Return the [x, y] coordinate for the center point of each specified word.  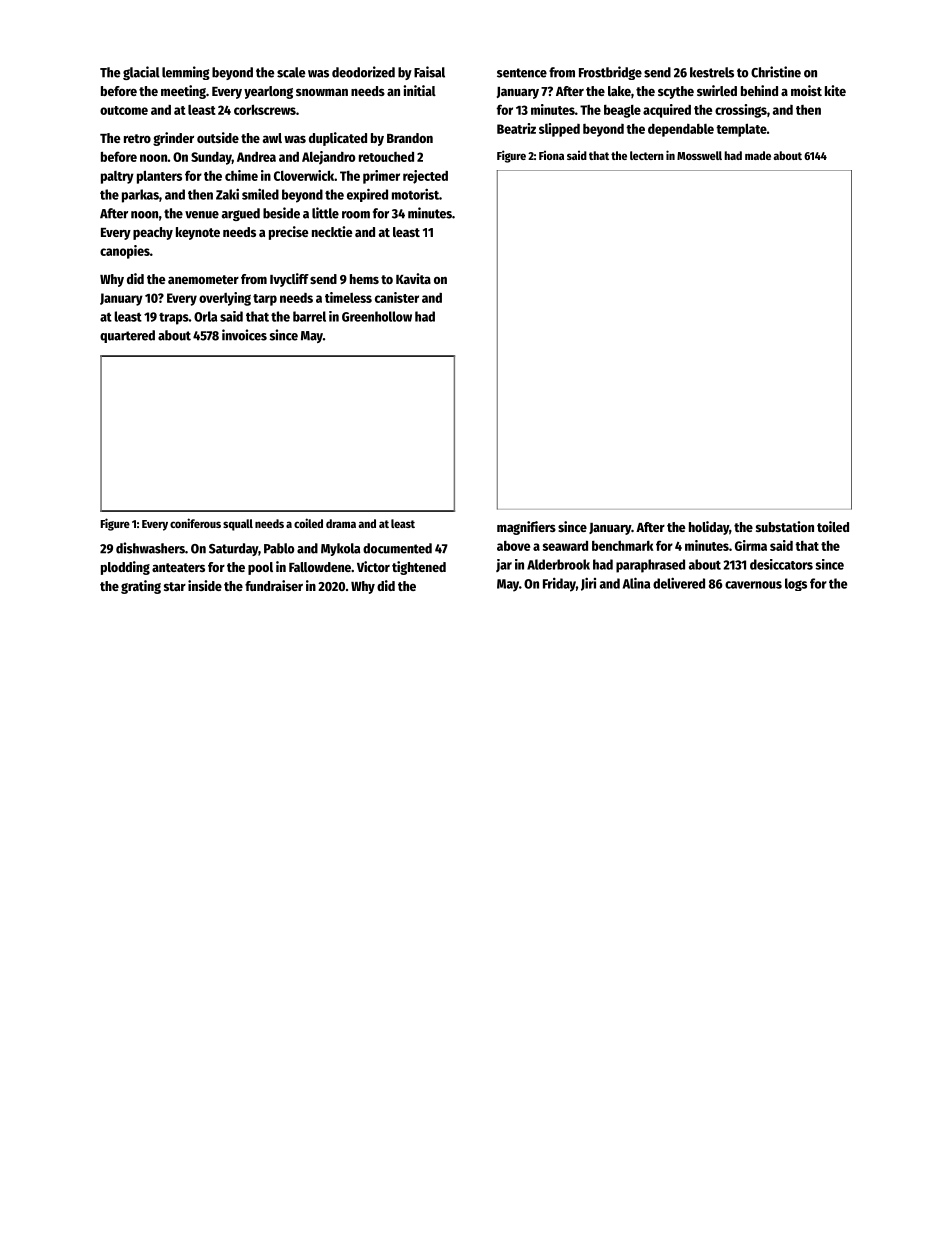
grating [141, 587]
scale [291, 72]
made [758, 155]
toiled [833, 526]
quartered [127, 336]
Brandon [410, 138]
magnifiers [526, 528]
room [356, 215]
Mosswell [699, 155]
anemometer [203, 279]
